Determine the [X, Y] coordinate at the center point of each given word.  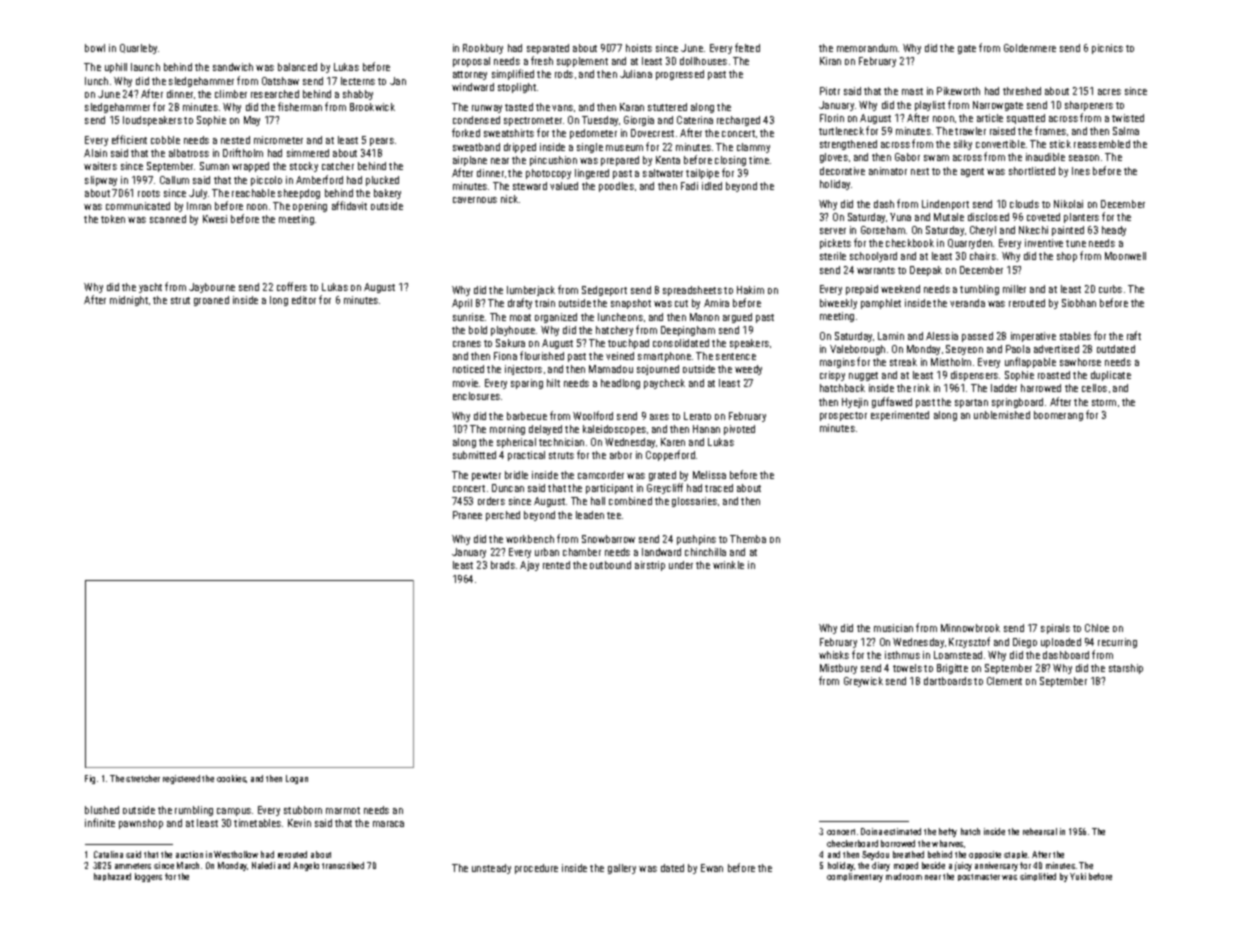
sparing [527, 384]
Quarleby [138, 49]
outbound [610, 565]
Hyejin [855, 403]
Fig [90, 779]
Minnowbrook [970, 628]
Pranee [467, 515]
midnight [129, 301]
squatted [1026, 119]
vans [562, 108]
